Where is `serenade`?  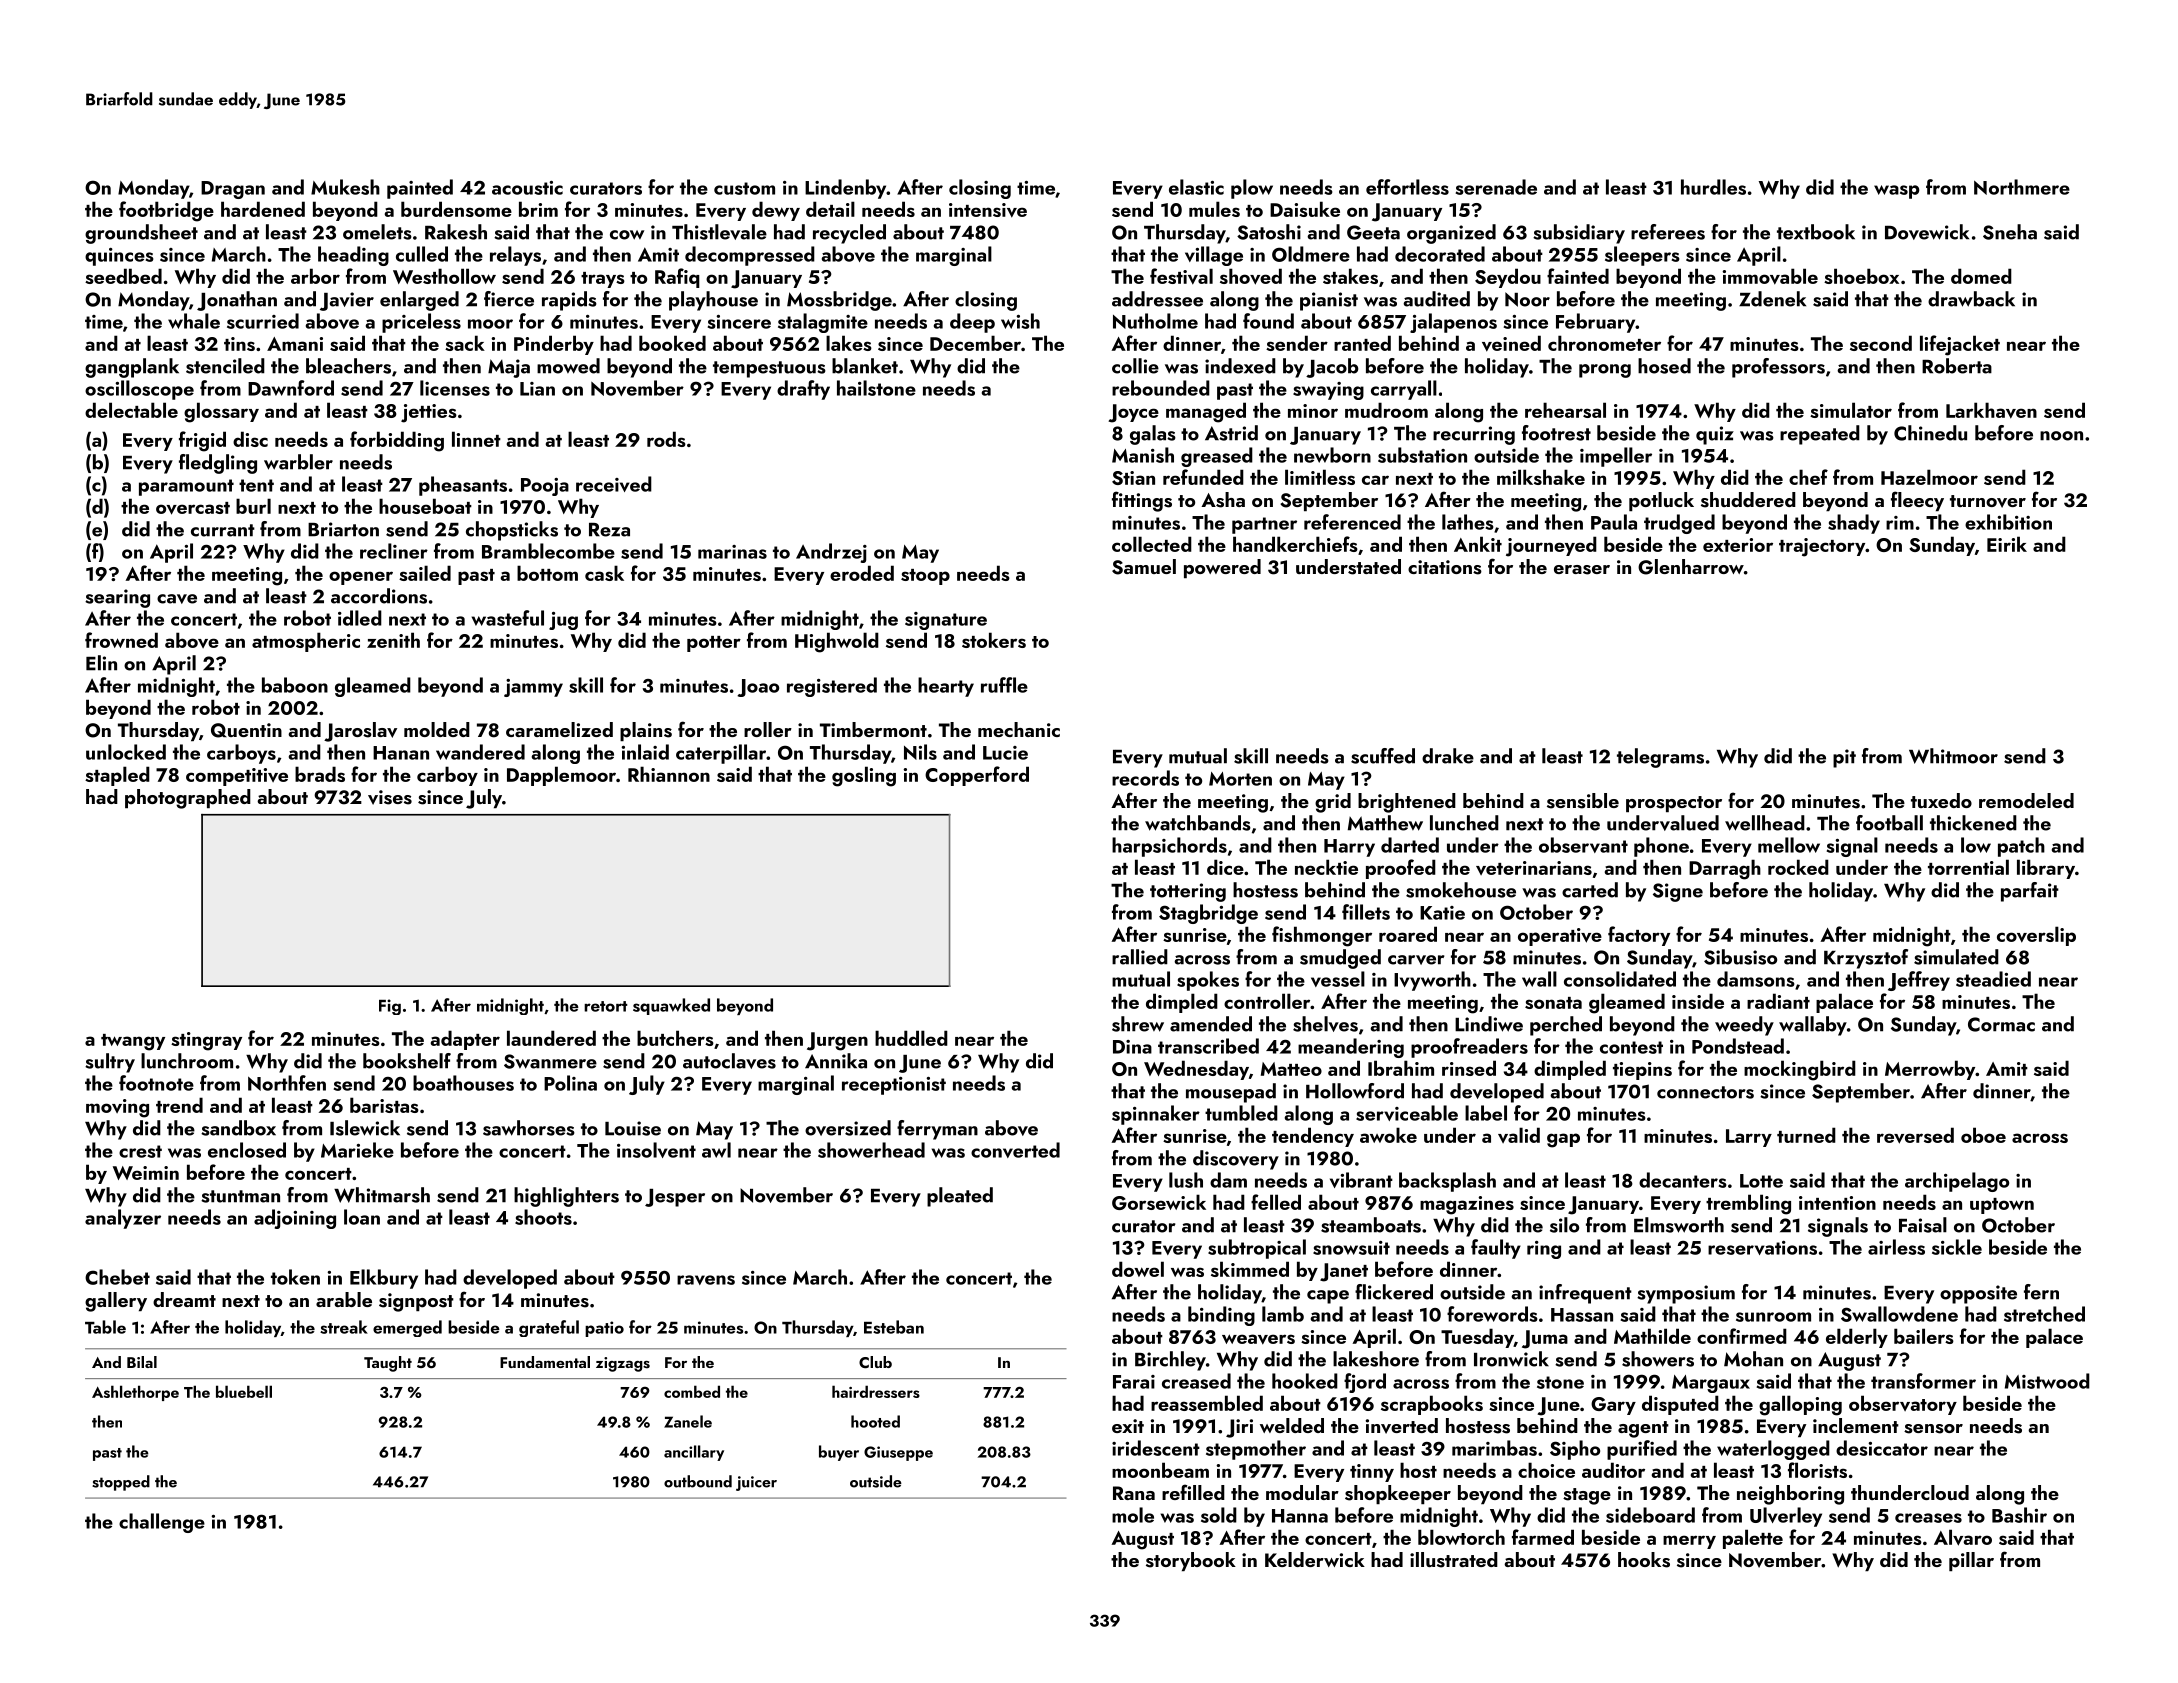 serenade is located at coordinates (1496, 187).
